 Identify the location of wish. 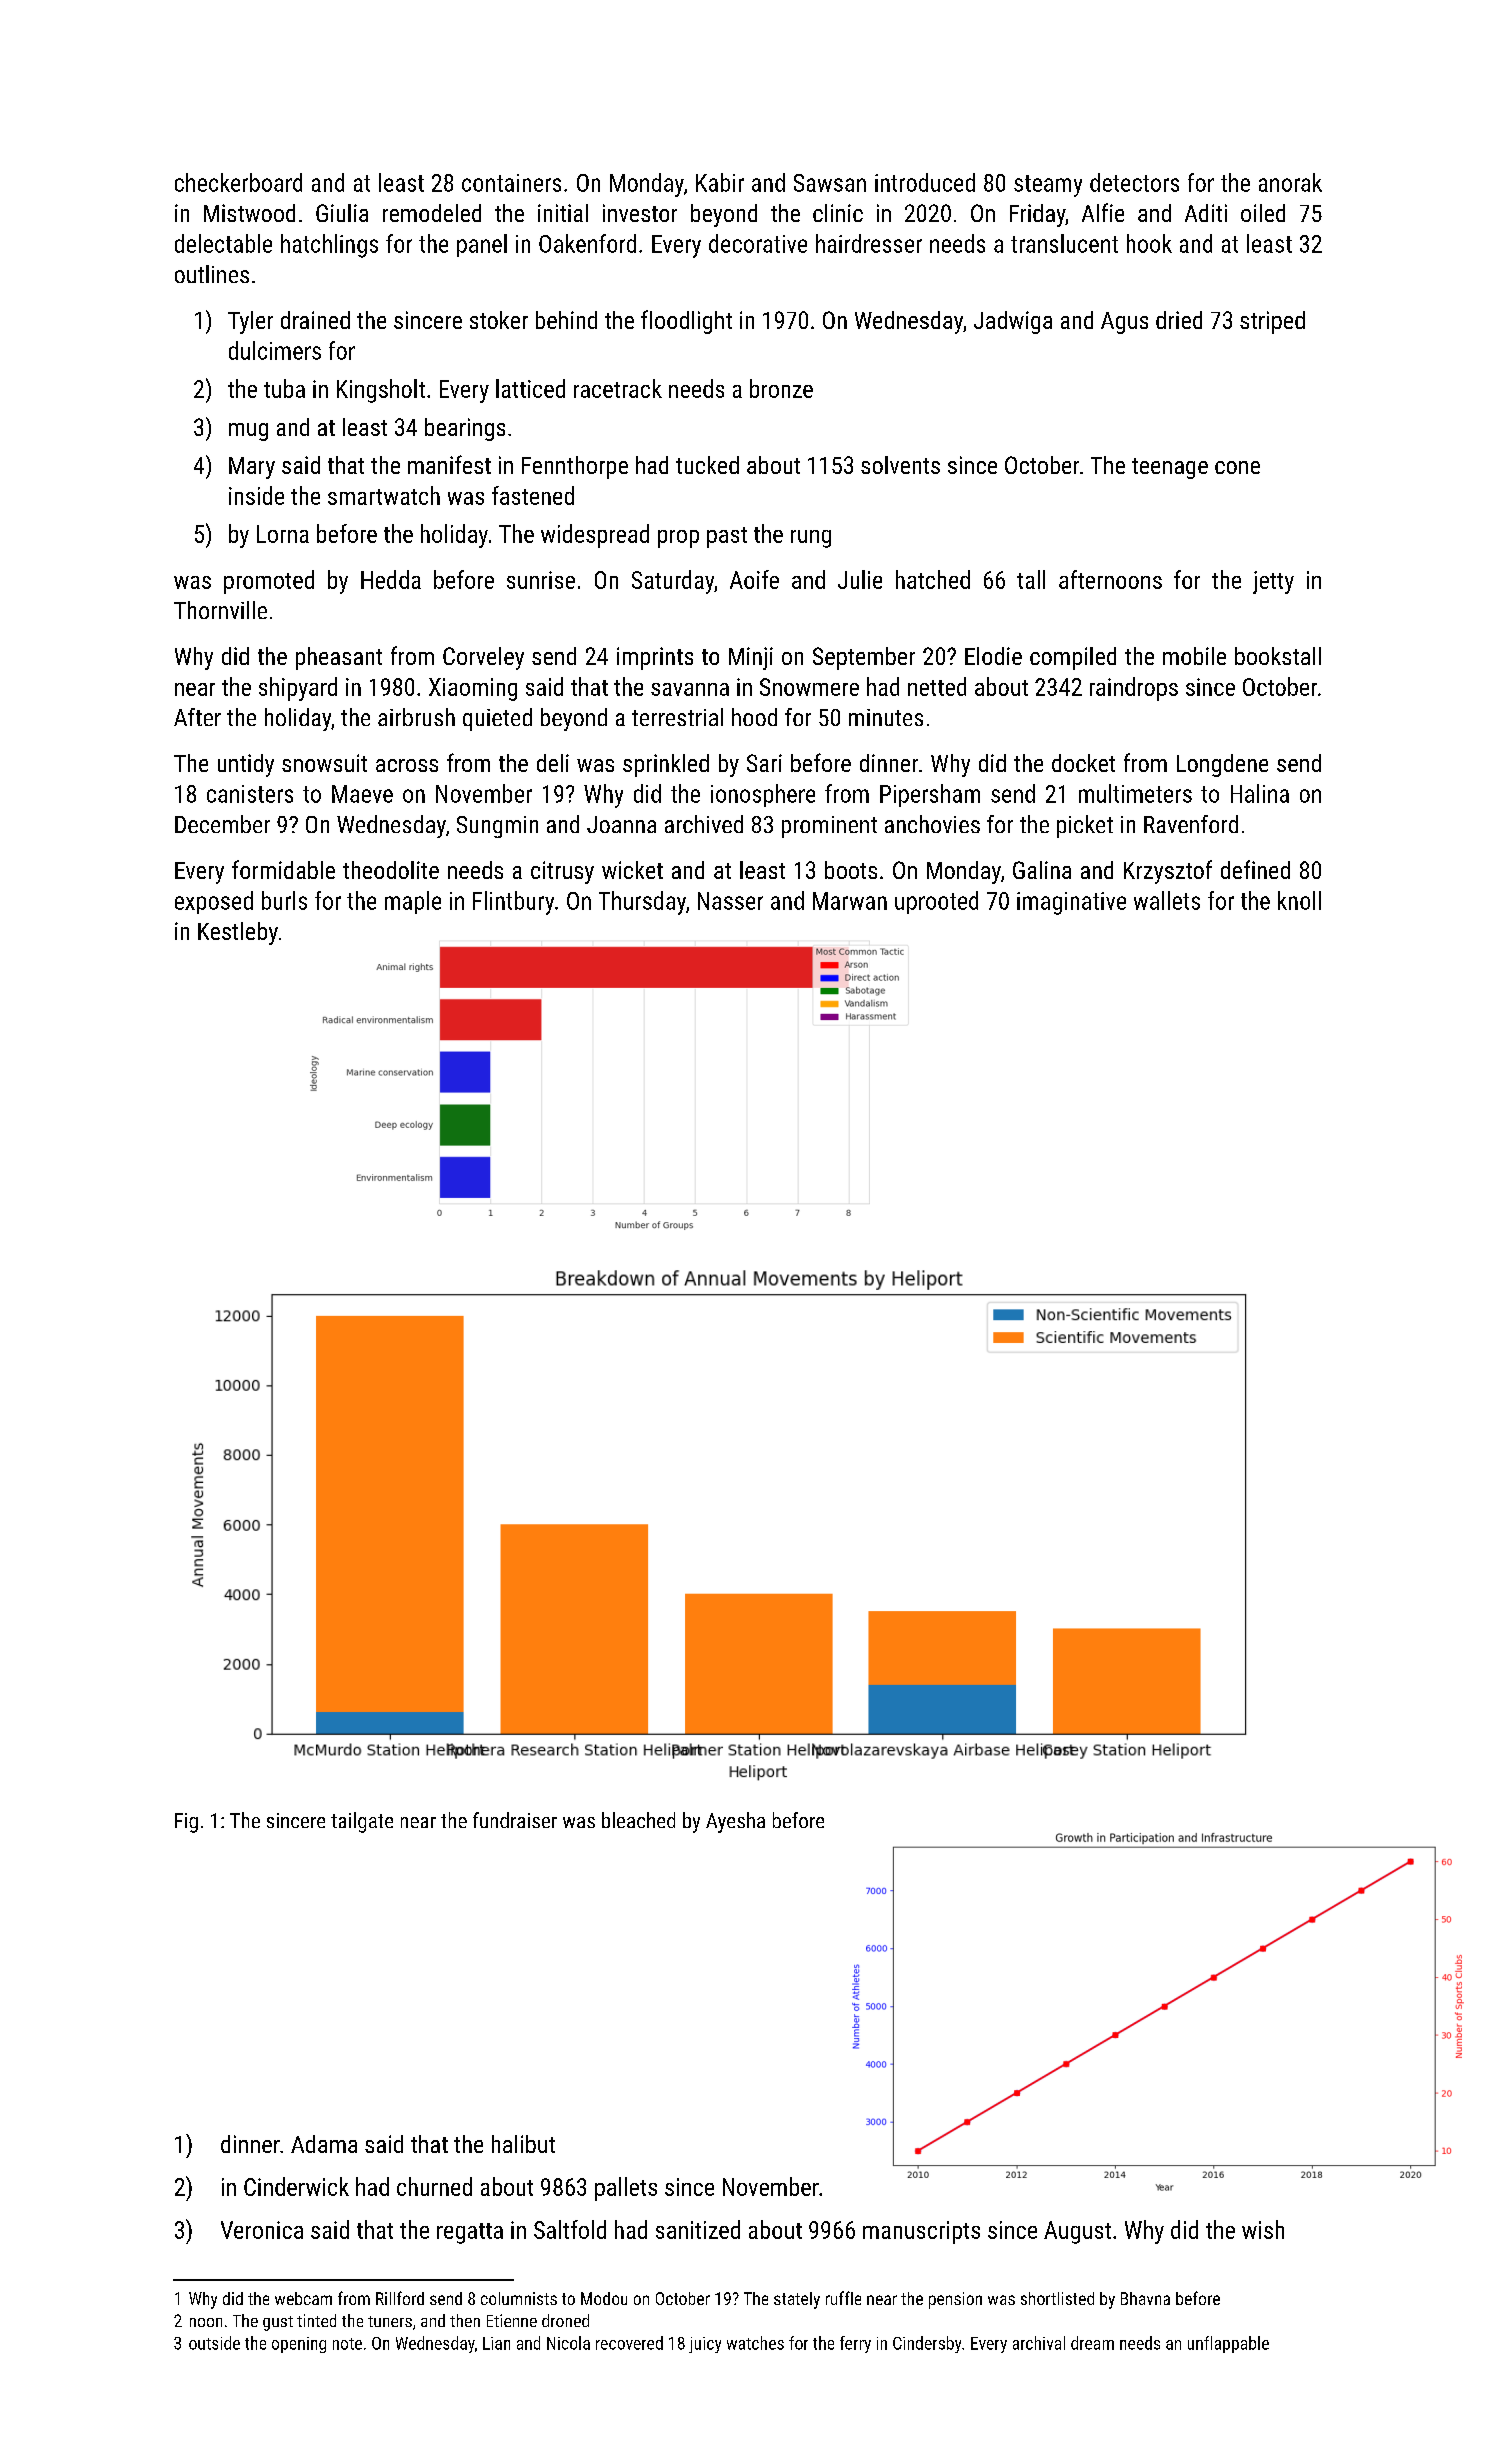
(1263, 2229).
